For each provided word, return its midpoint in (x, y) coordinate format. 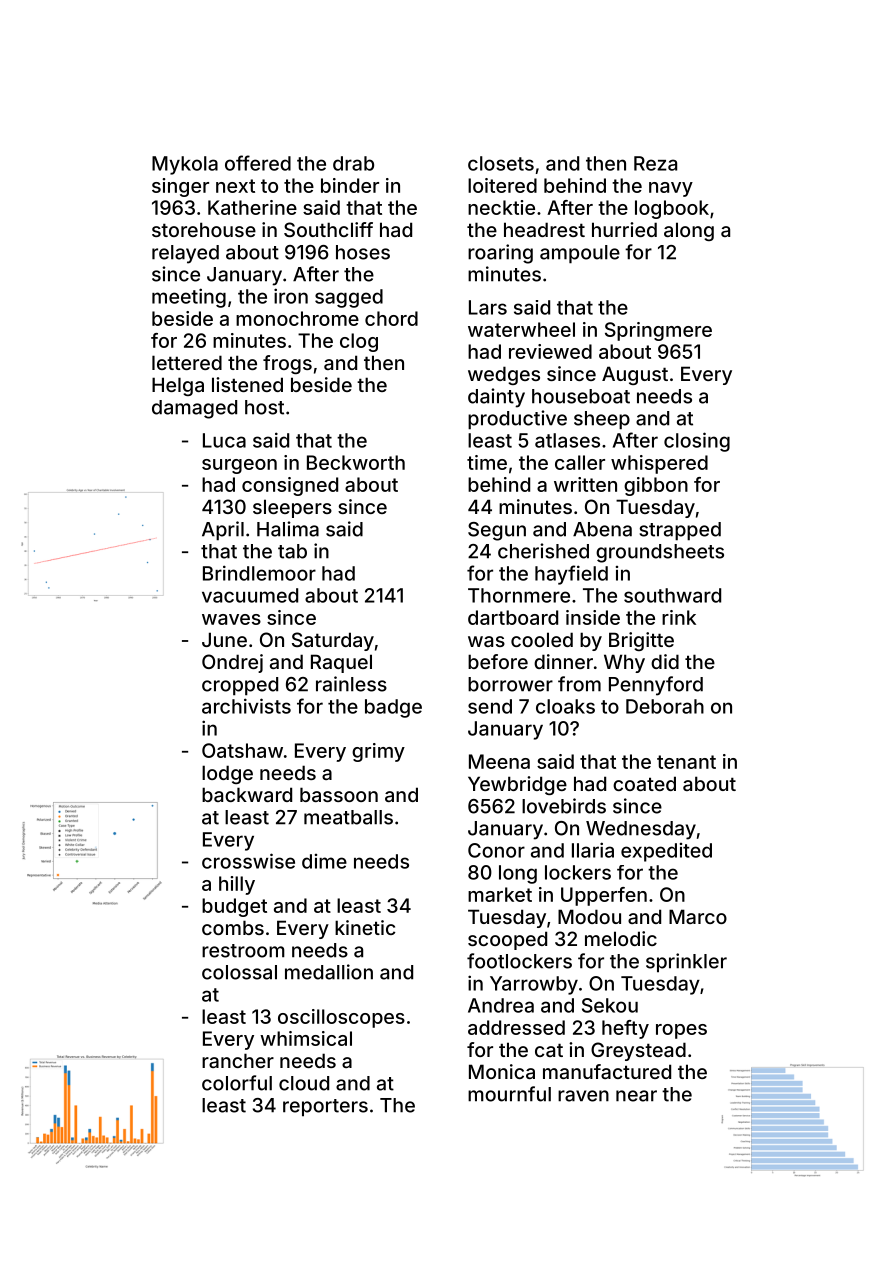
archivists (246, 706)
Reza (655, 163)
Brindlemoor (259, 573)
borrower (510, 684)
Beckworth (356, 462)
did (665, 661)
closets (501, 163)
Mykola (185, 165)
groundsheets (660, 553)
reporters (325, 1108)
